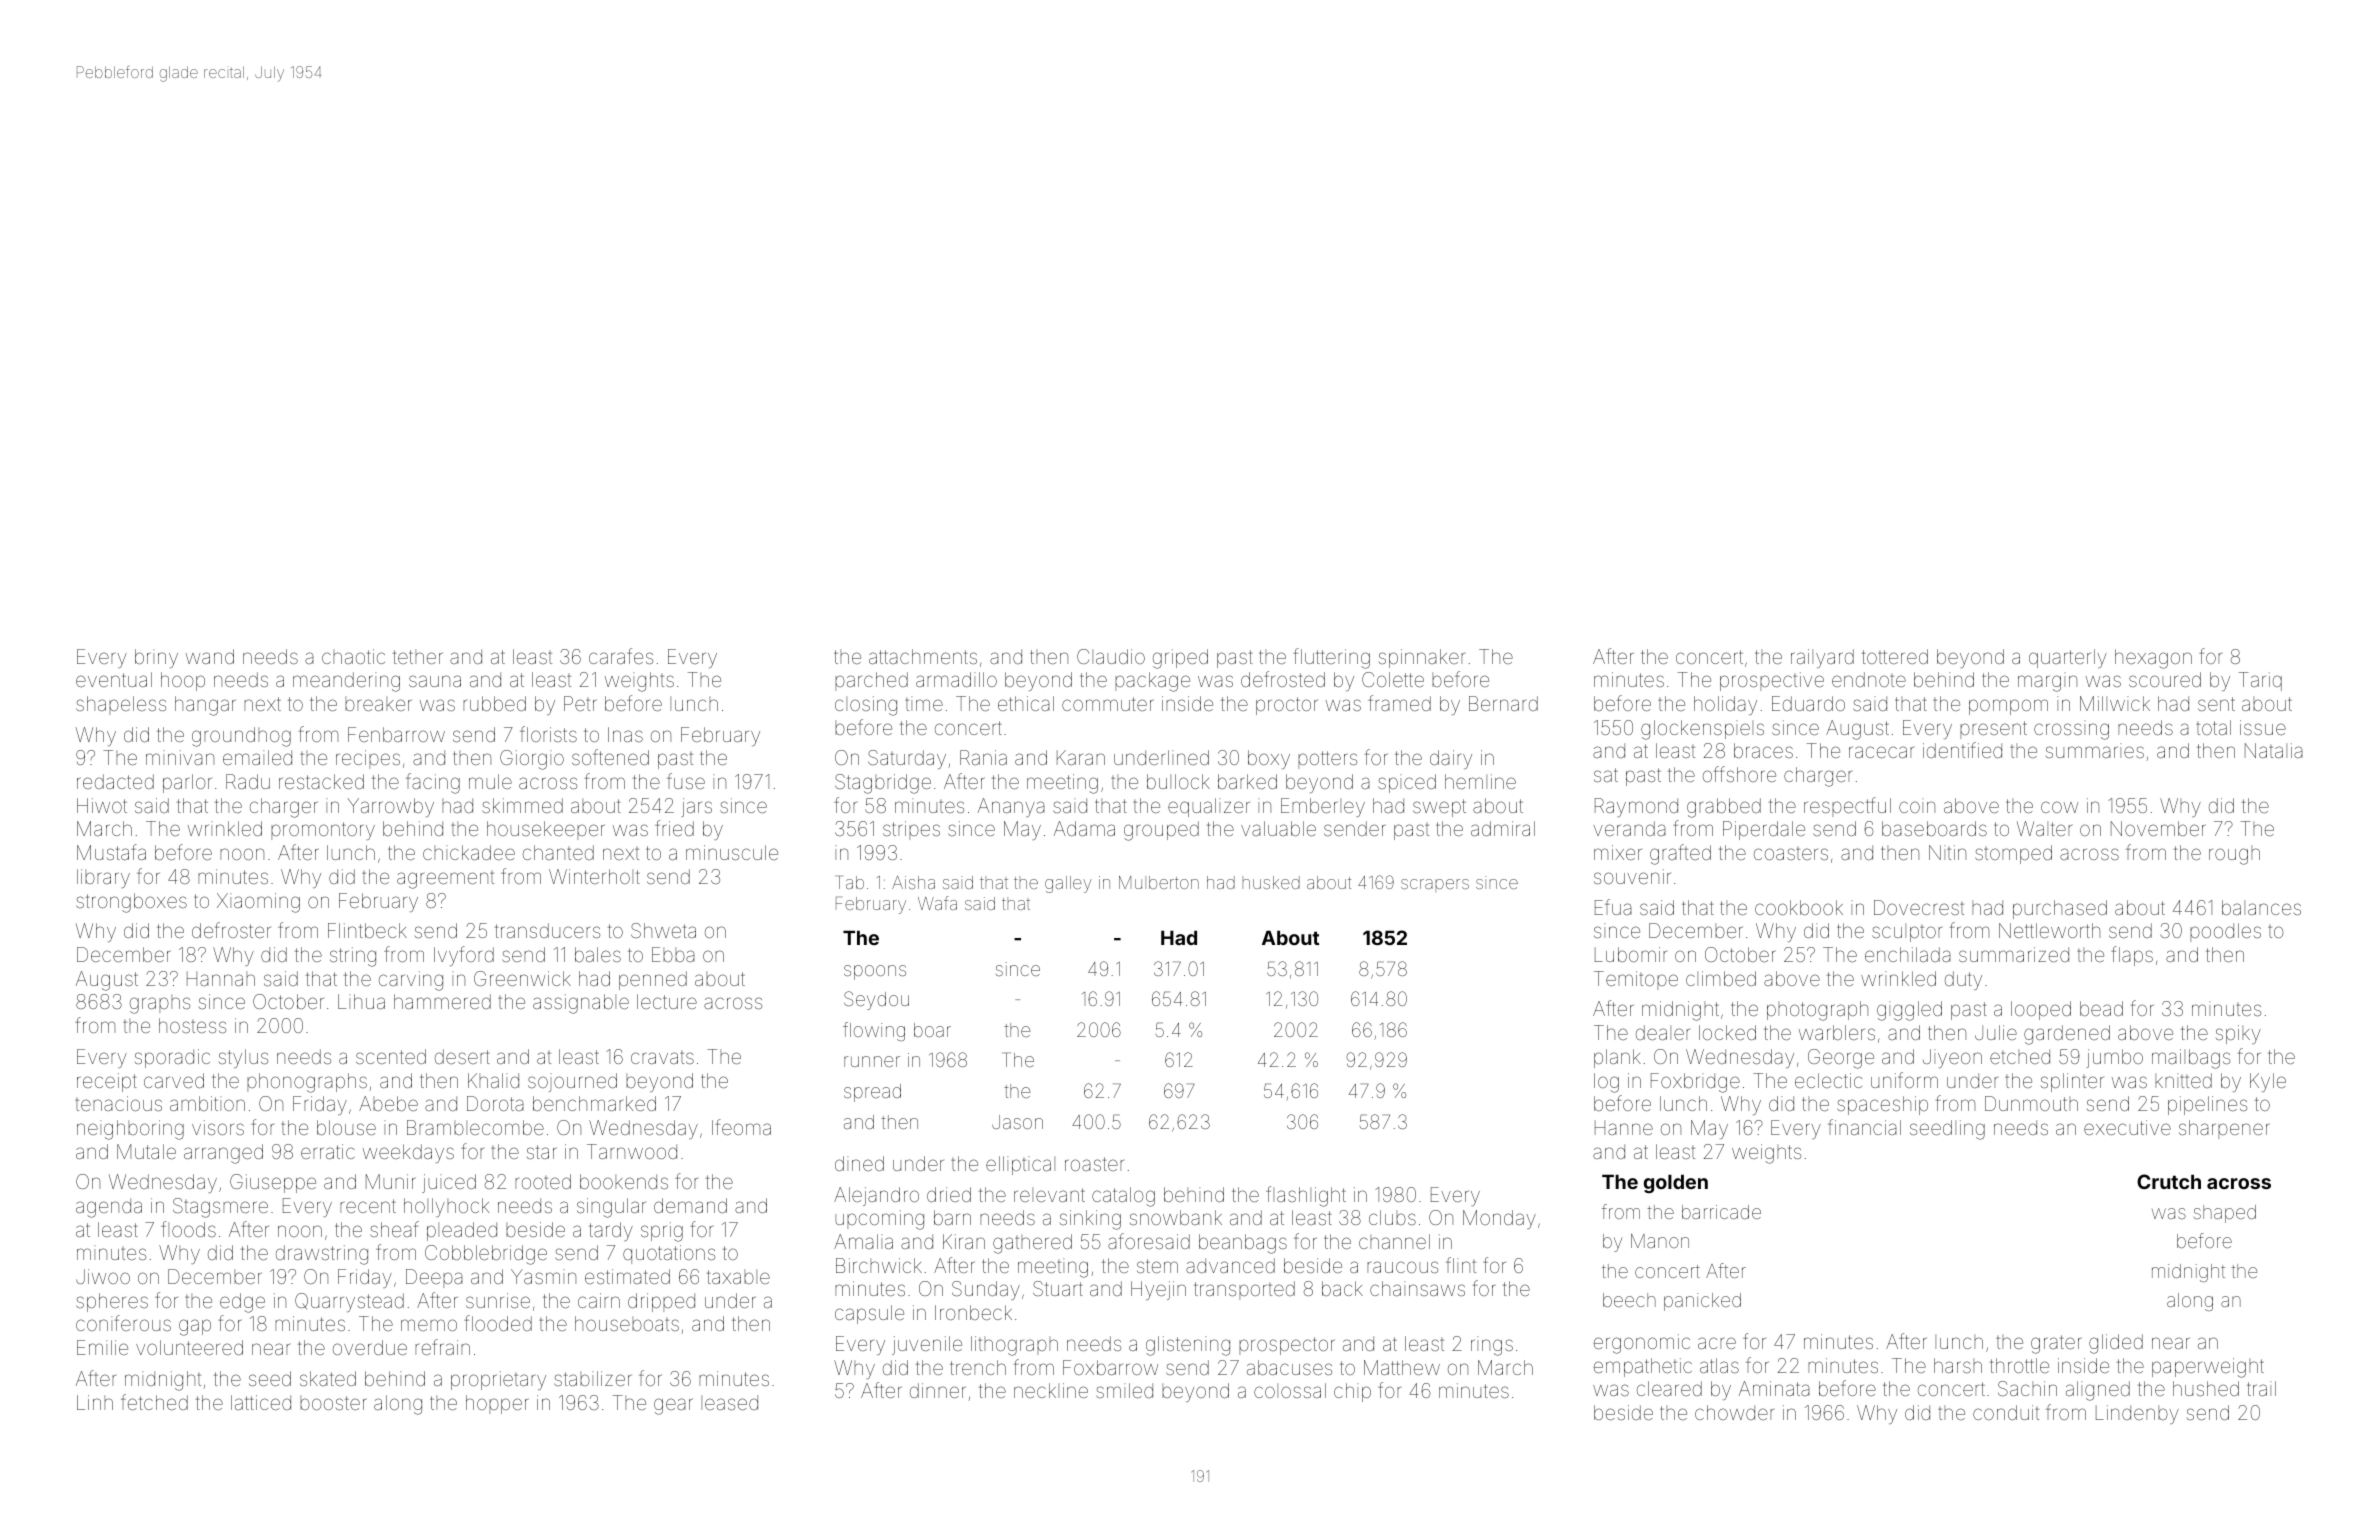  Describe the element at coordinates (594, 1103) in the document. I see `benchmarked` at that location.
